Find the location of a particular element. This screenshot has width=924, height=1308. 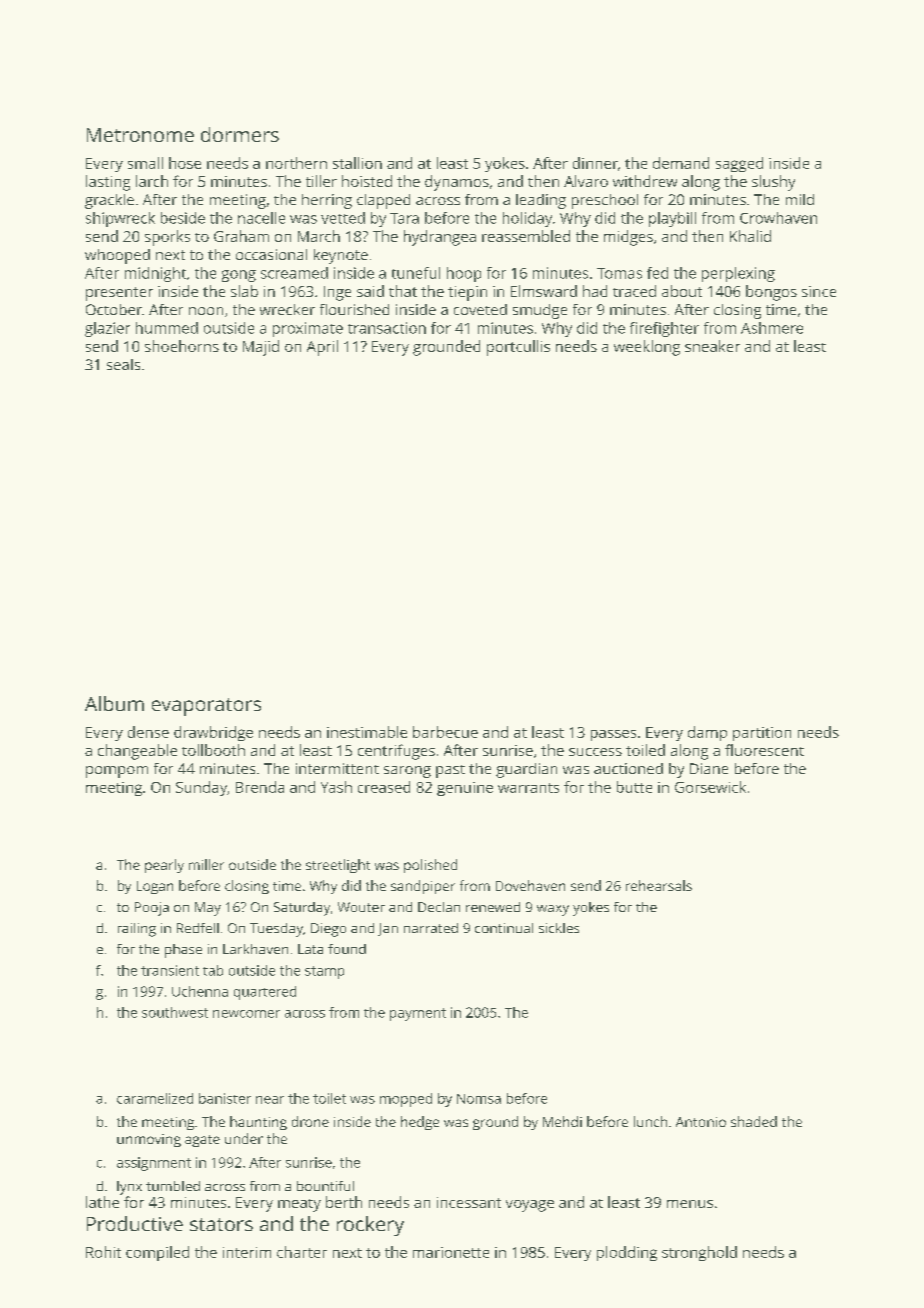

dynamos is located at coordinates (457, 183).
